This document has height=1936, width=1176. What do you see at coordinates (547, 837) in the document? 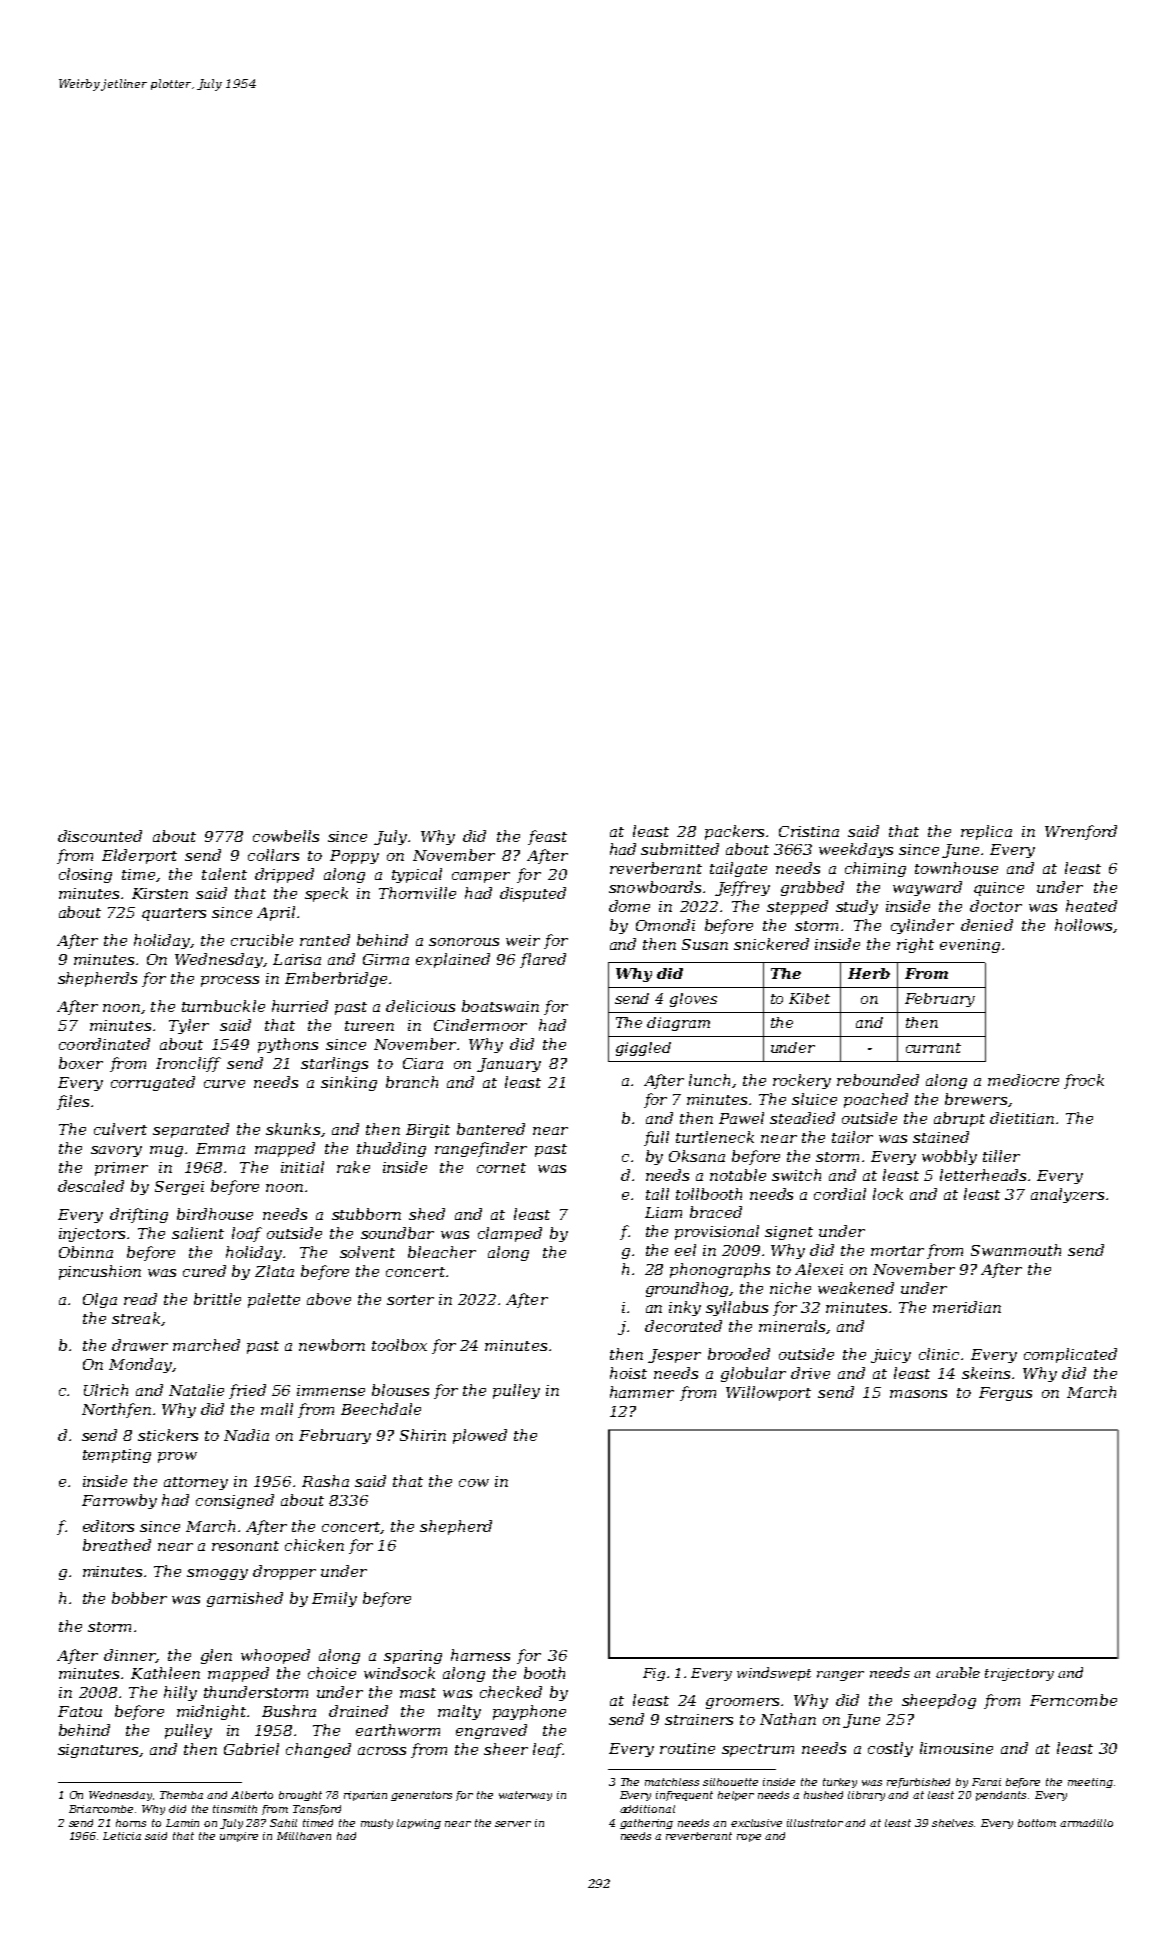
I see `feast` at bounding box center [547, 837].
